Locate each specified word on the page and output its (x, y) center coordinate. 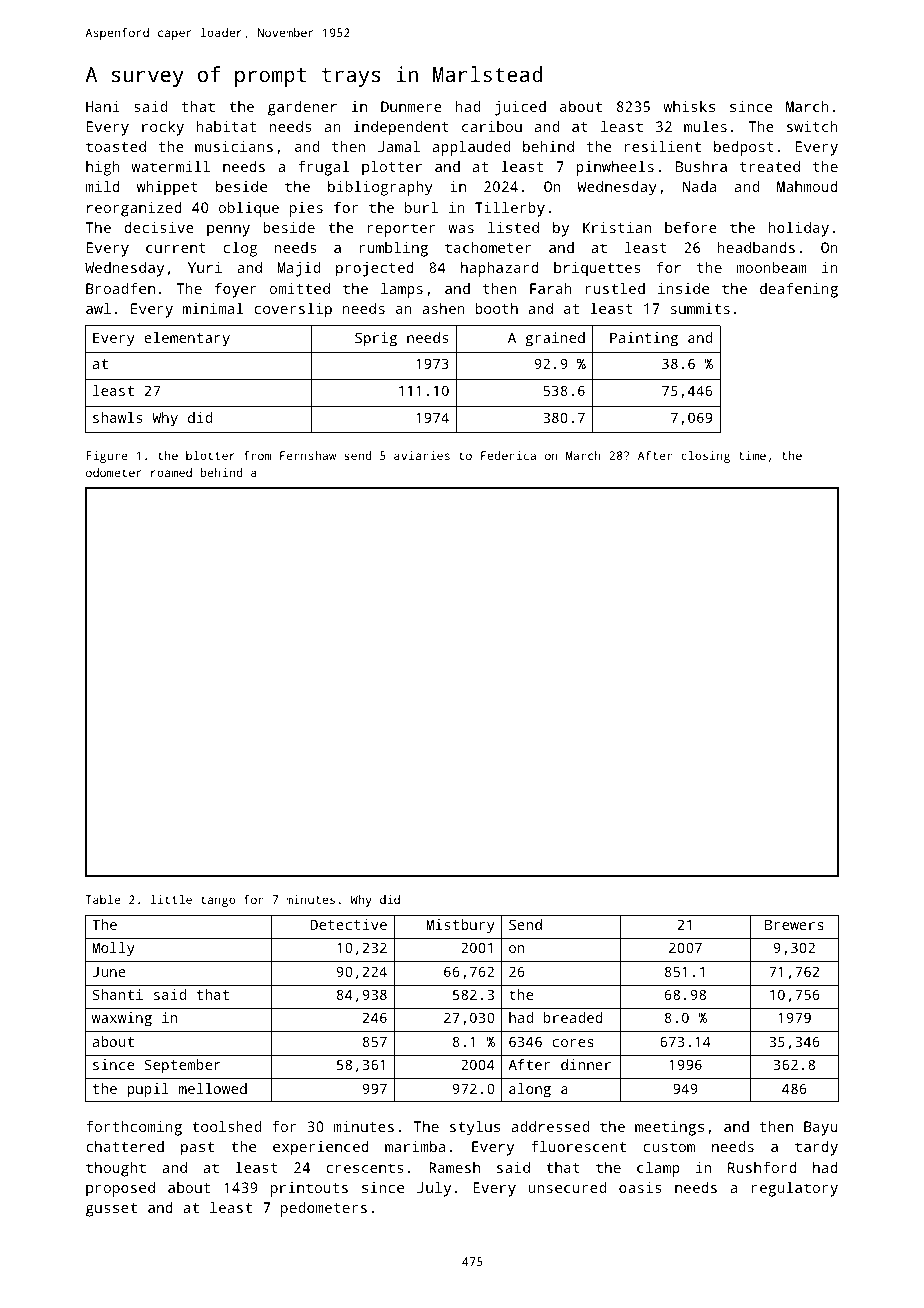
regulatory (795, 1189)
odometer (114, 472)
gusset (111, 1210)
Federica (508, 455)
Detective (348, 924)
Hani (103, 106)
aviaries (422, 455)
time (752, 455)
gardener (302, 108)
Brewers (794, 924)
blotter (210, 455)
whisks (689, 106)
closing (705, 457)
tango (218, 901)
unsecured (567, 1187)
